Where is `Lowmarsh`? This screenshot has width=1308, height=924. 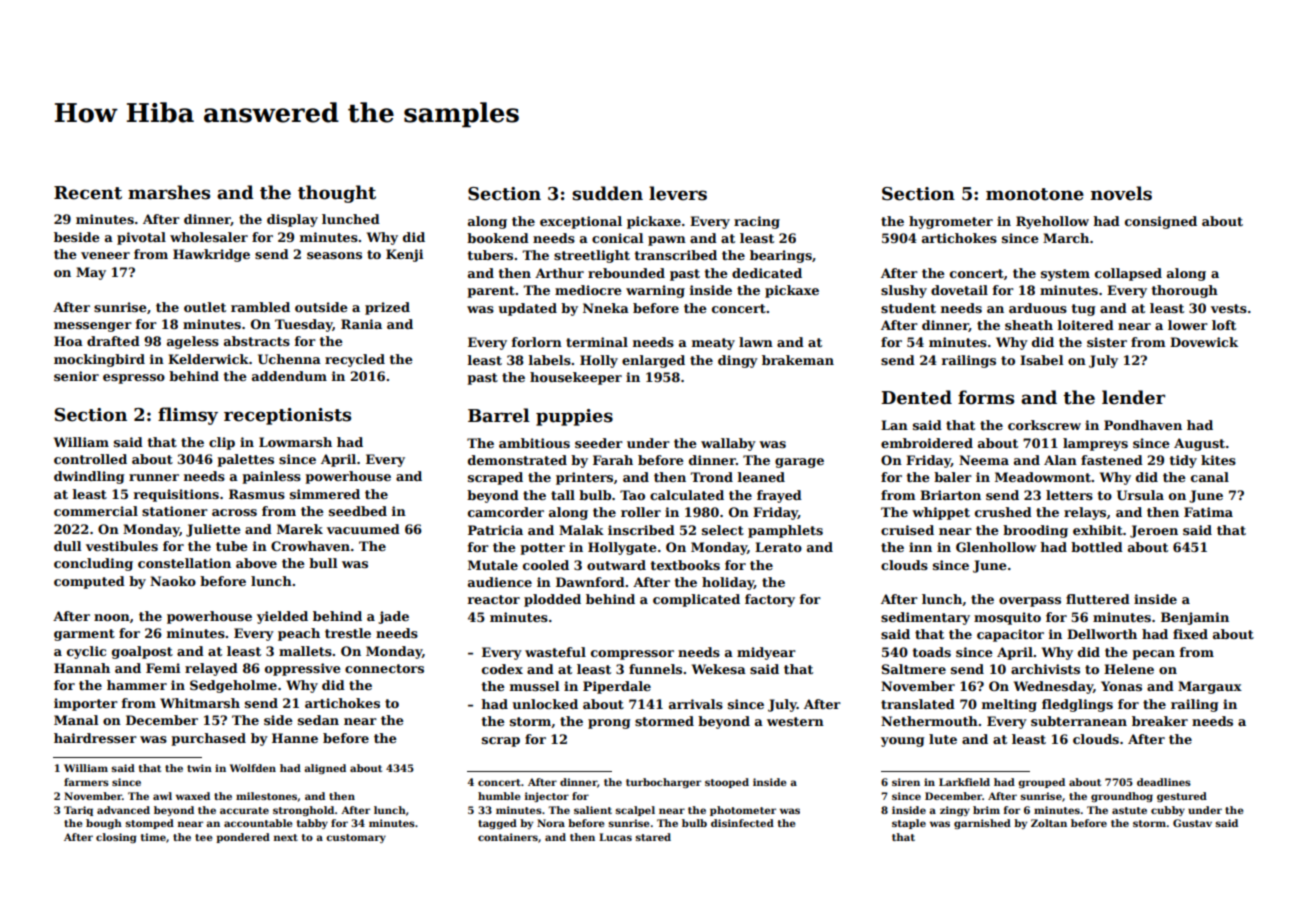
Lowmarsh is located at coordinates (295, 442).
